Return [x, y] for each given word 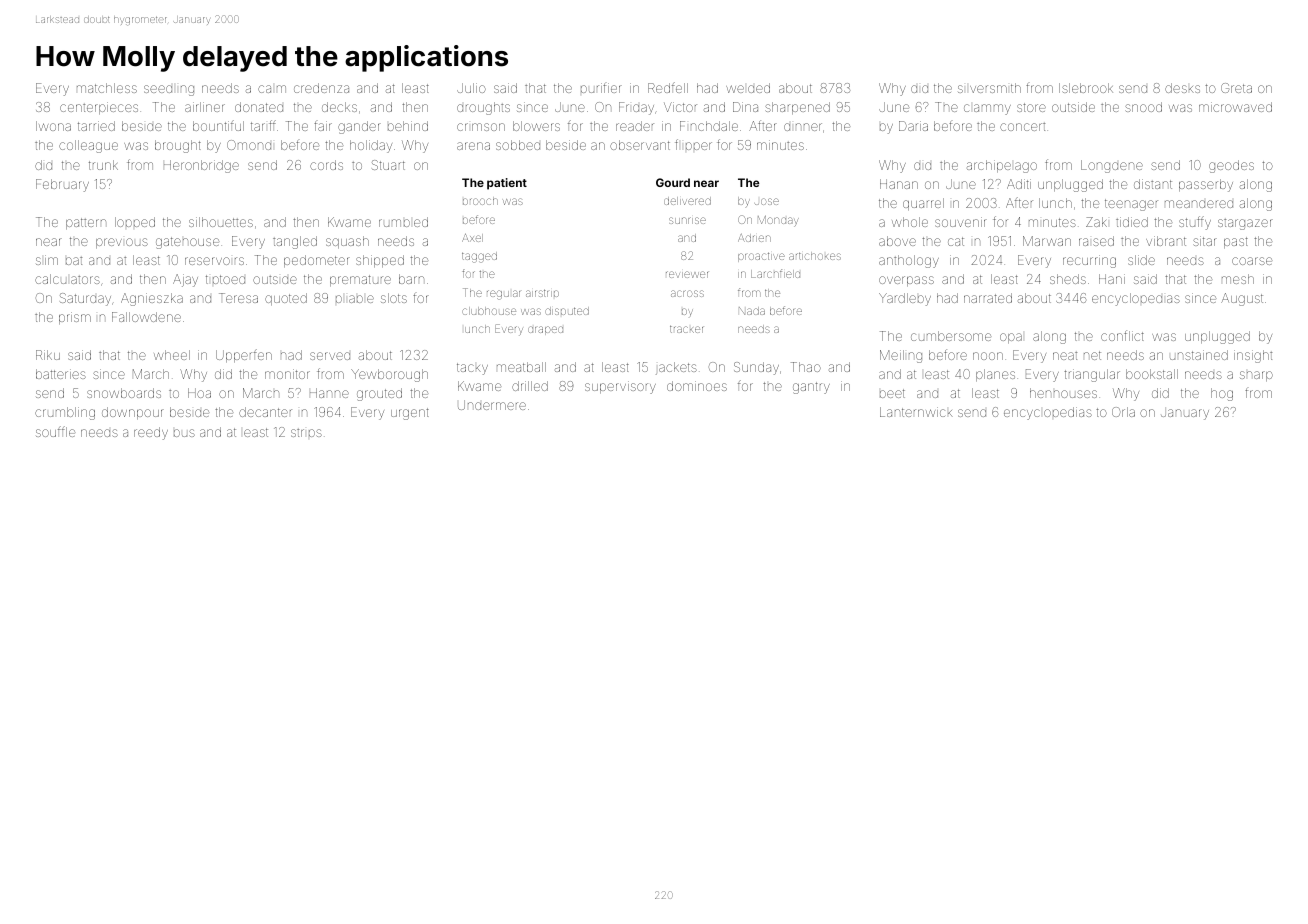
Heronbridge [201, 166]
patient [507, 184]
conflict [1122, 335]
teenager [1131, 205]
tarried [96, 126]
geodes [1231, 166]
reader [635, 126]
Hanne [329, 393]
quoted [286, 299]
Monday [778, 221]
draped [545, 330]
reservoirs [214, 261]
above [897, 241]
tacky [472, 369]
